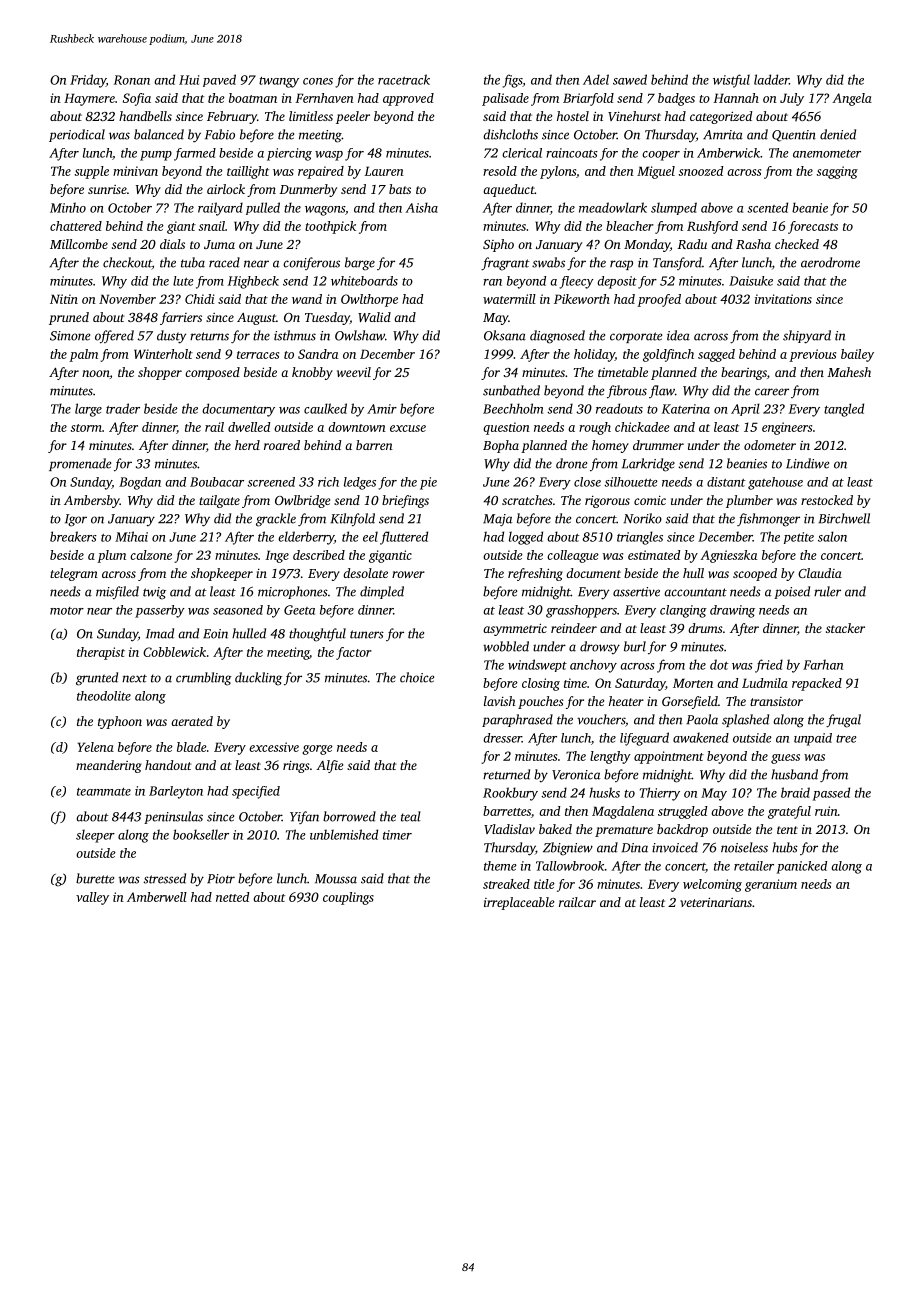 Image resolution: width=924 pixels, height=1314 pixels. I want to click on noiseless, so click(744, 847).
